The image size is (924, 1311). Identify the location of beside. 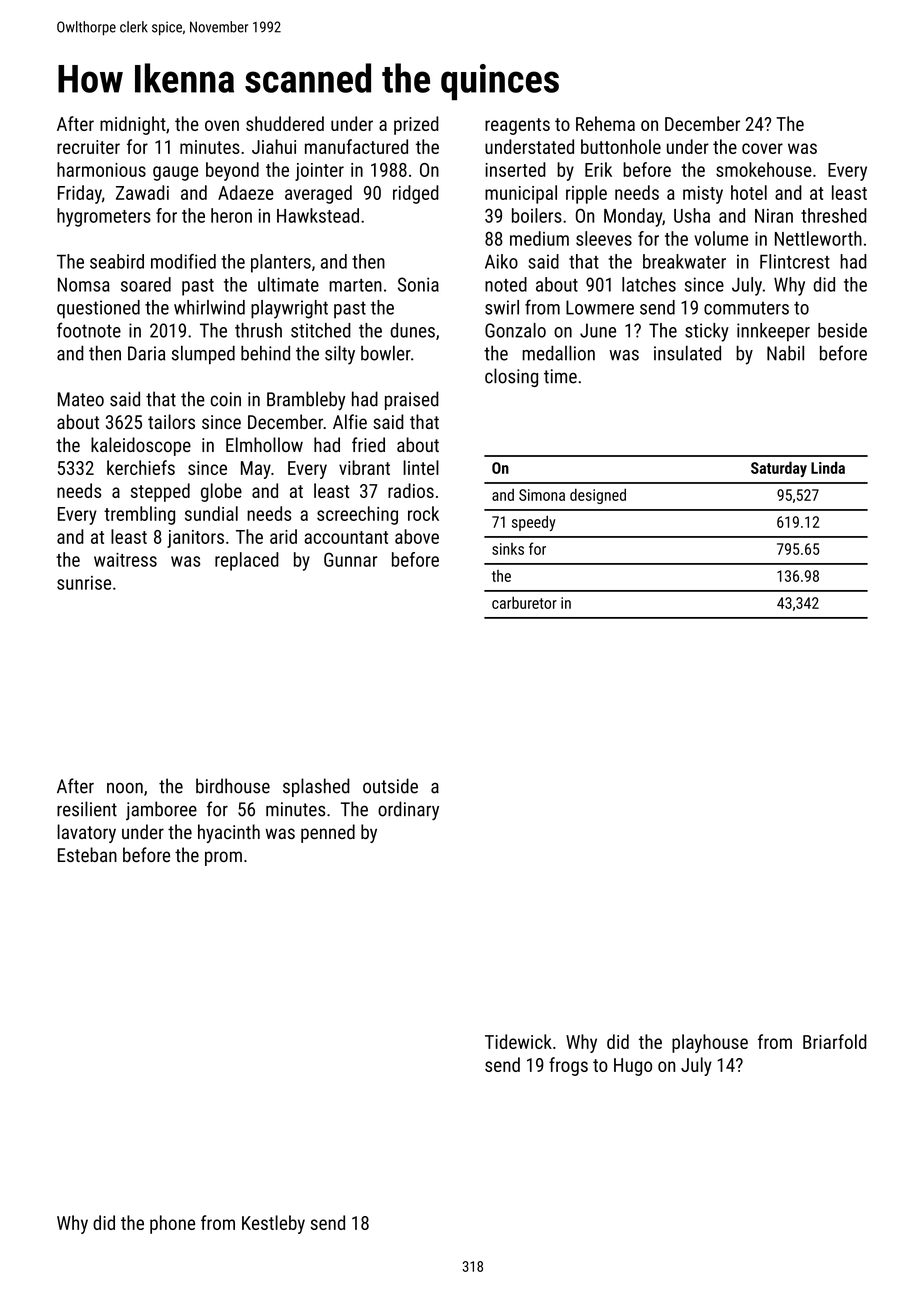
(842, 330).
